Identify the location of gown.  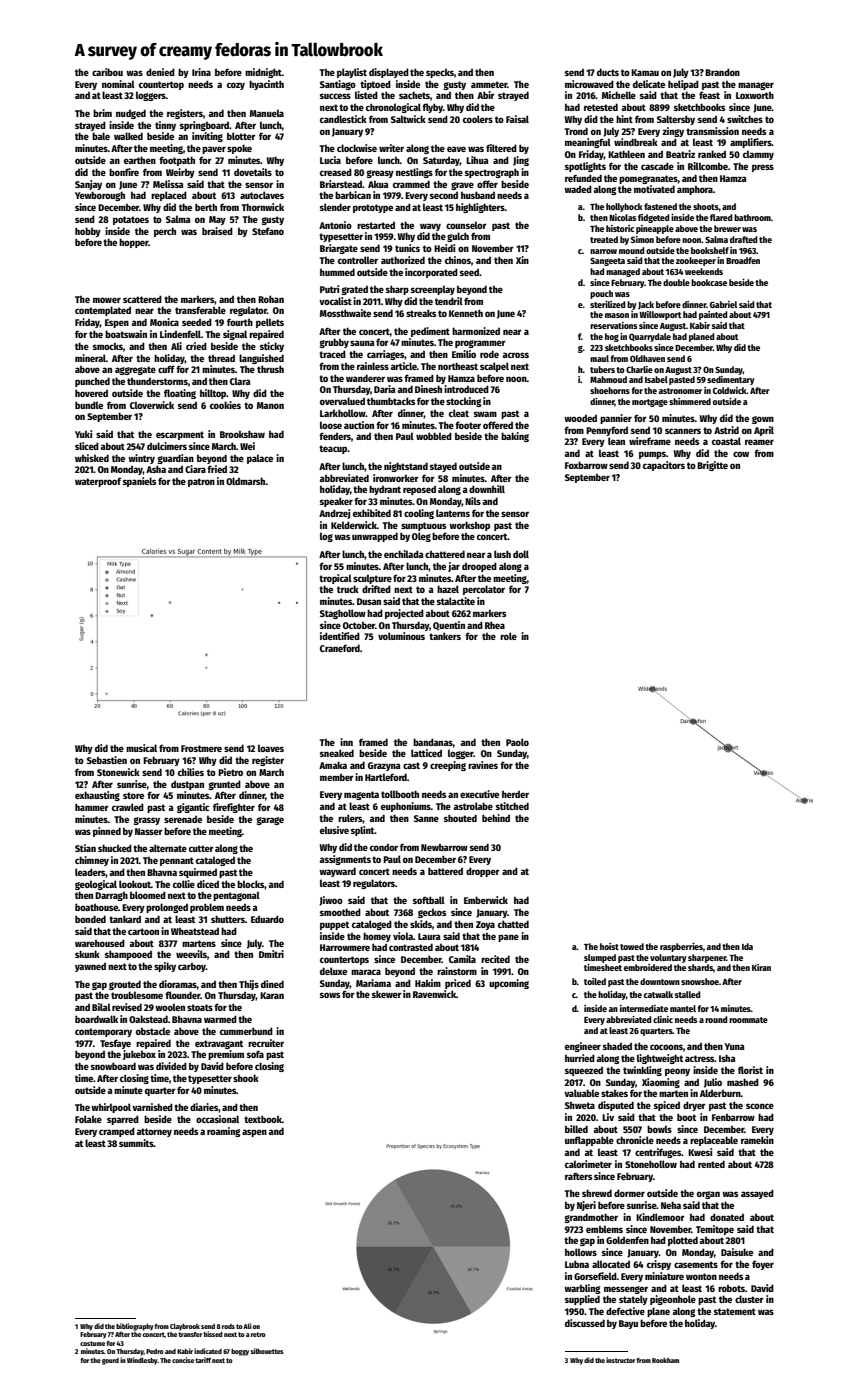
(763, 420).
